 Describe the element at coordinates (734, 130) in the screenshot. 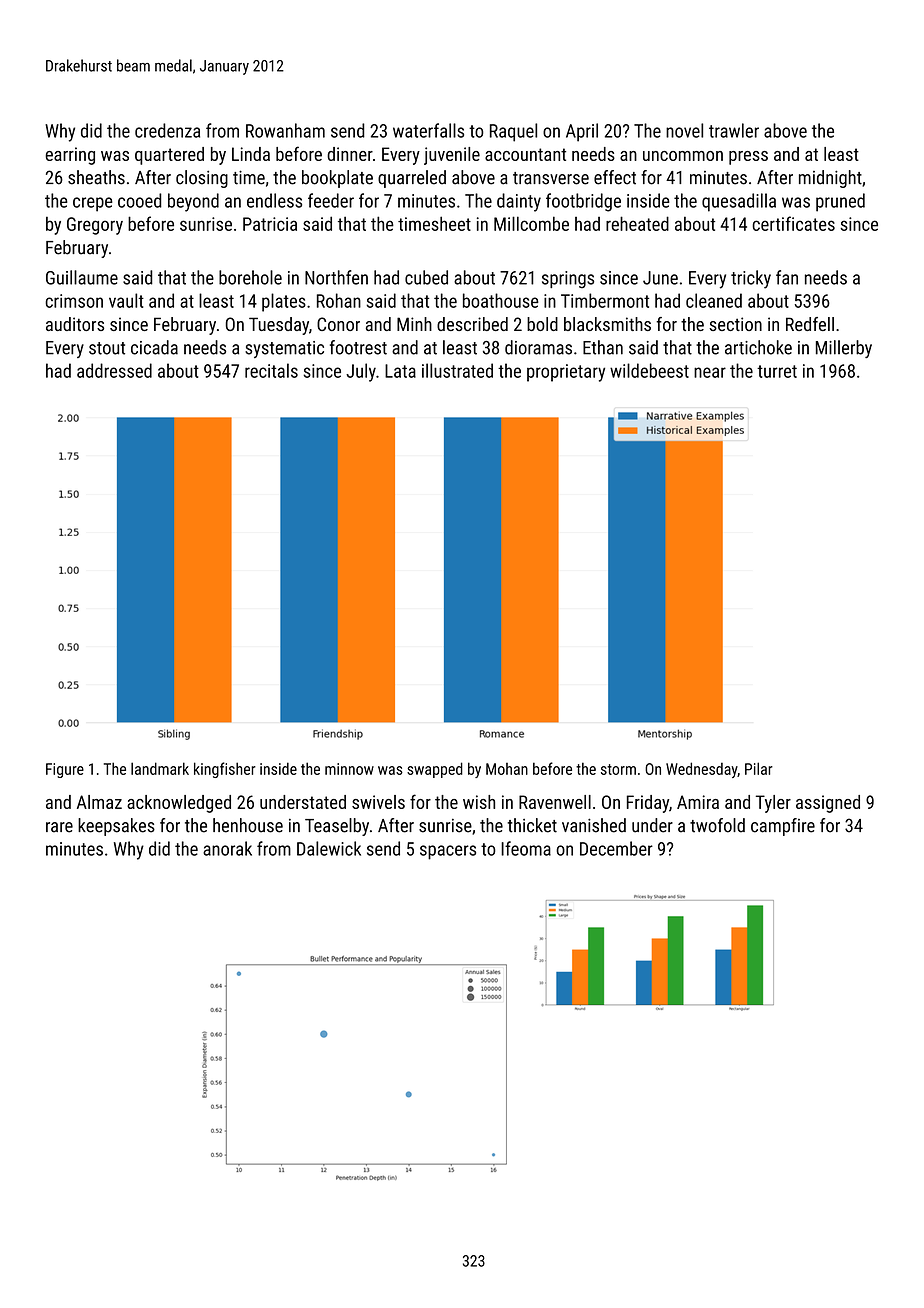

I see `trawler` at that location.
